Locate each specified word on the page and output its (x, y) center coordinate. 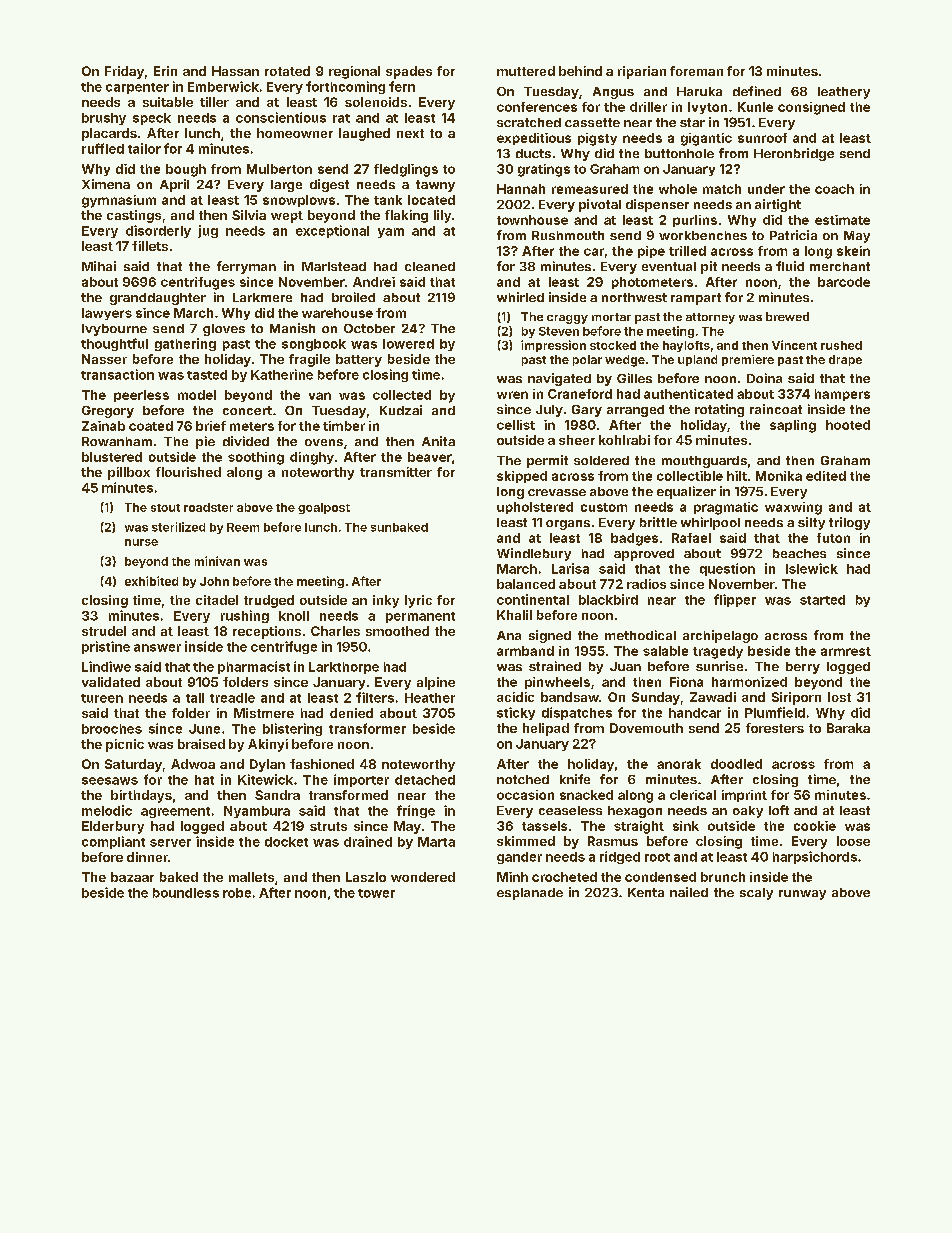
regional (354, 72)
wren (512, 395)
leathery (844, 93)
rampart (696, 299)
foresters (775, 728)
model (197, 395)
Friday (124, 72)
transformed (348, 795)
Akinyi (268, 745)
